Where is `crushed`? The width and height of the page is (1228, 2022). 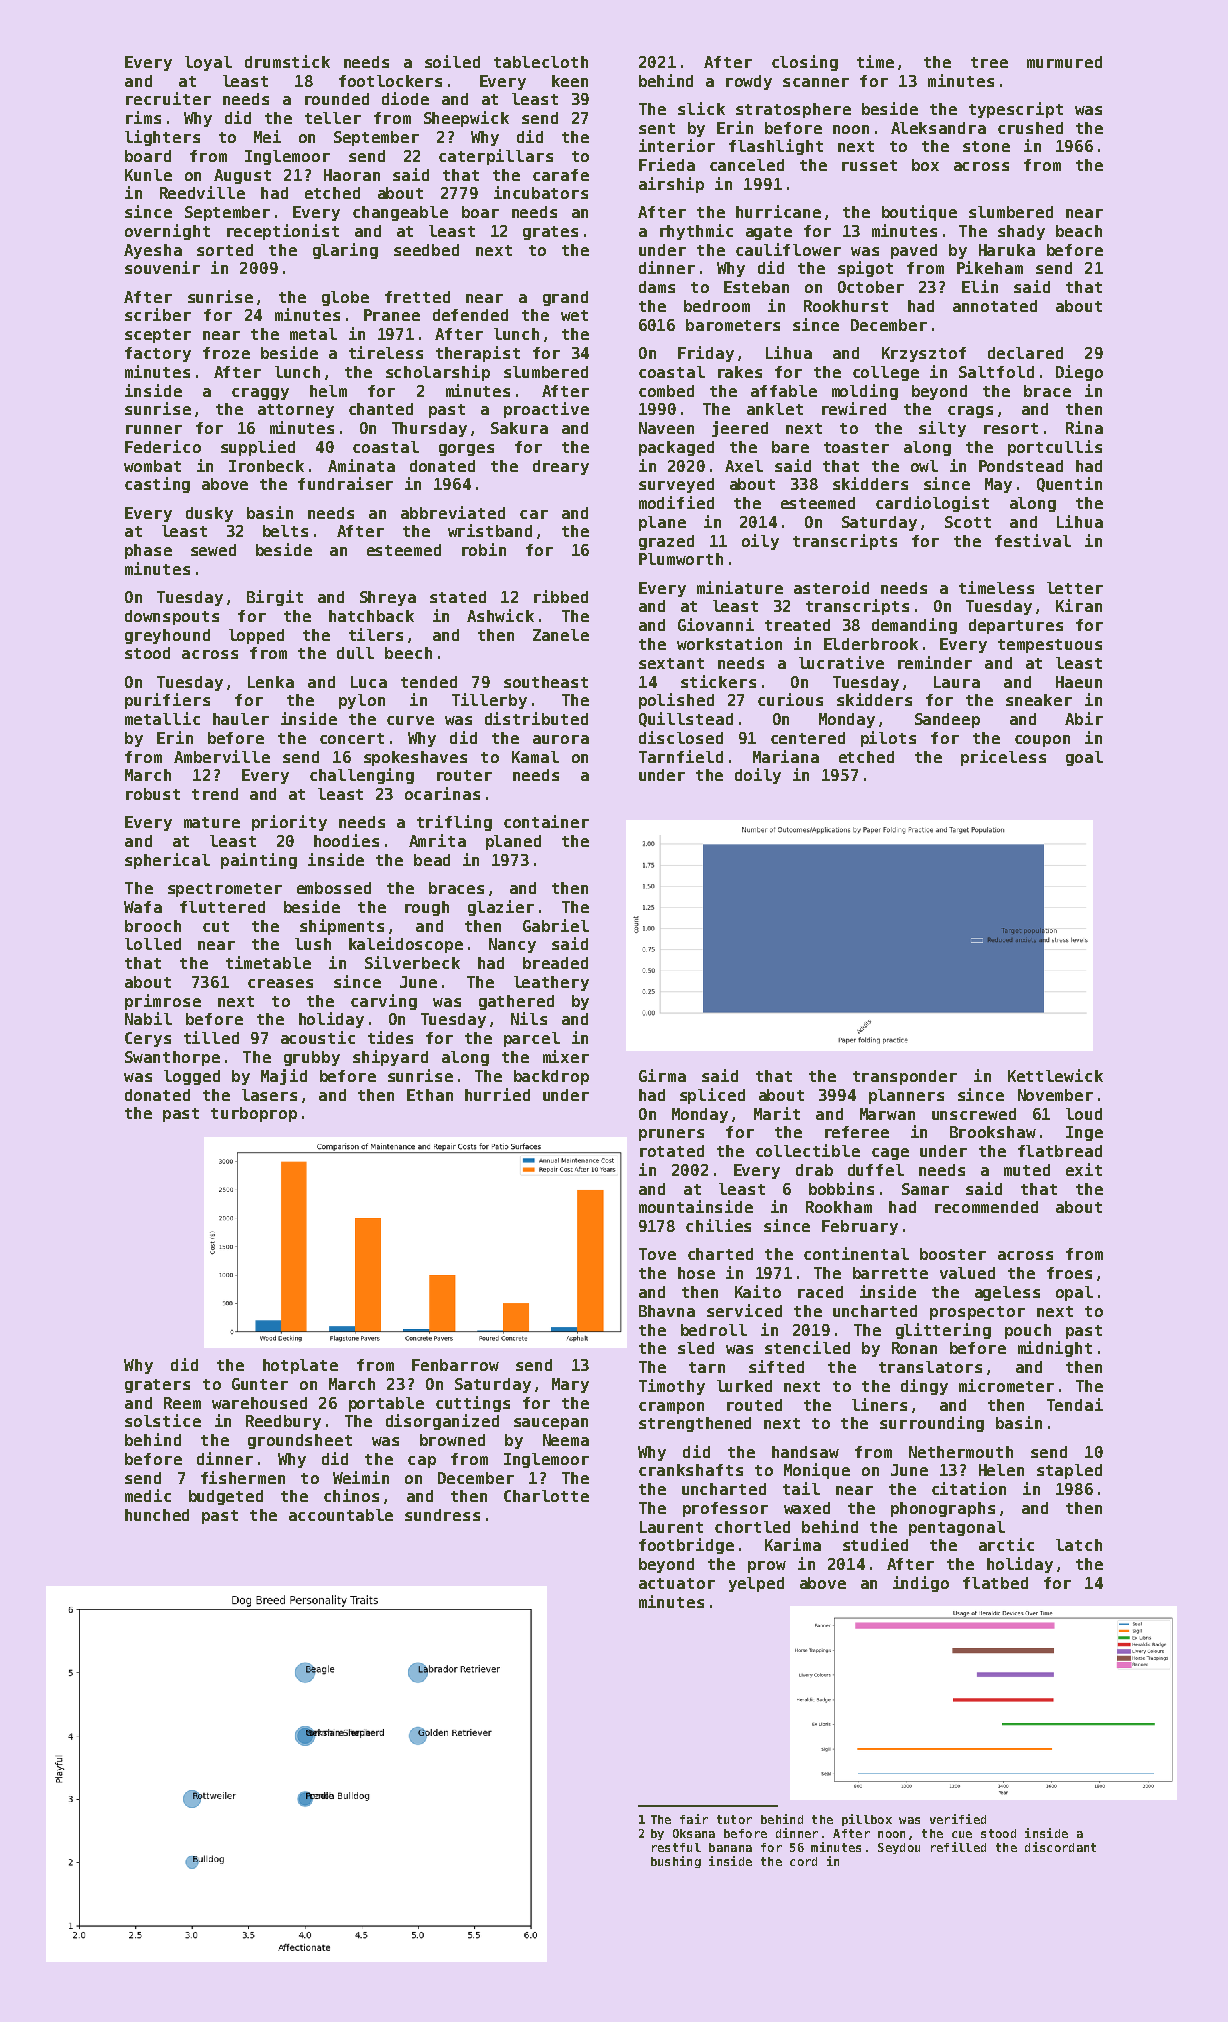
crushed is located at coordinates (1030, 128).
